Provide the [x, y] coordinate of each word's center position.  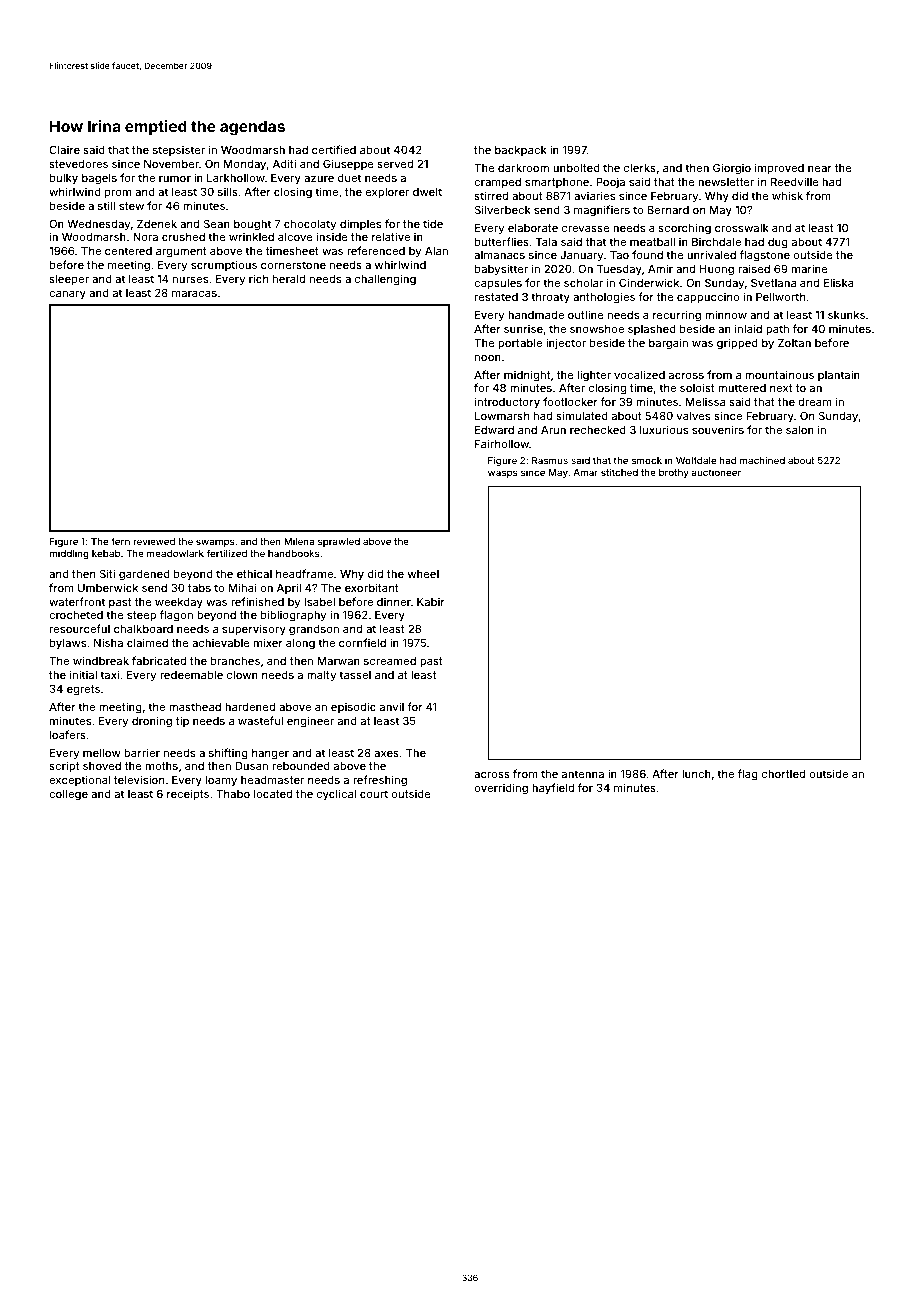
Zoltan [794, 343]
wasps [503, 474]
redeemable [191, 675]
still [106, 205]
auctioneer [716, 472]
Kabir [431, 601]
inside [332, 236]
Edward [494, 430]
